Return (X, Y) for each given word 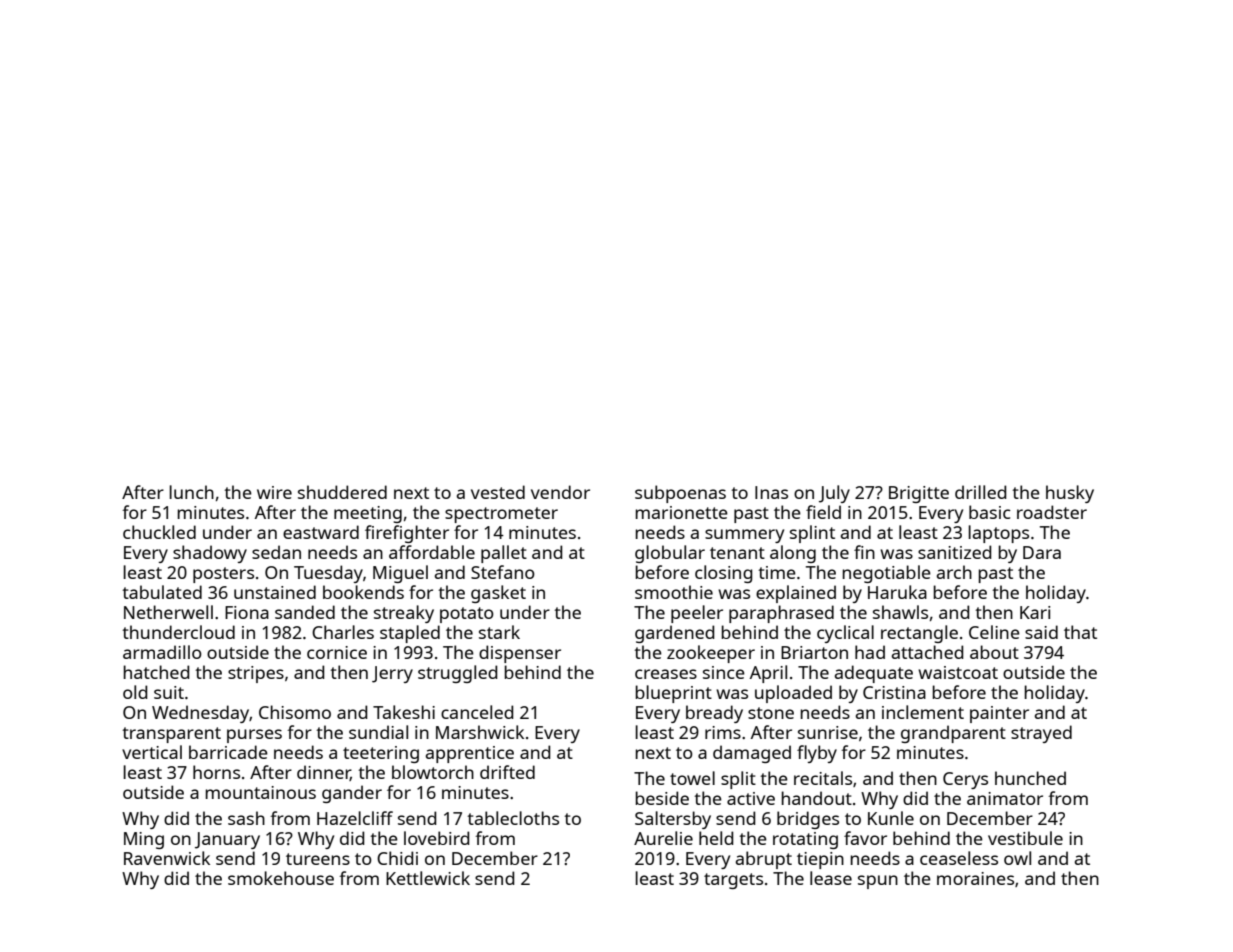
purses (254, 736)
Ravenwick (167, 858)
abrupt (764, 860)
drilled (981, 492)
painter (999, 714)
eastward (321, 532)
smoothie (674, 592)
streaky (404, 614)
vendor (560, 492)
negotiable (886, 574)
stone (771, 713)
